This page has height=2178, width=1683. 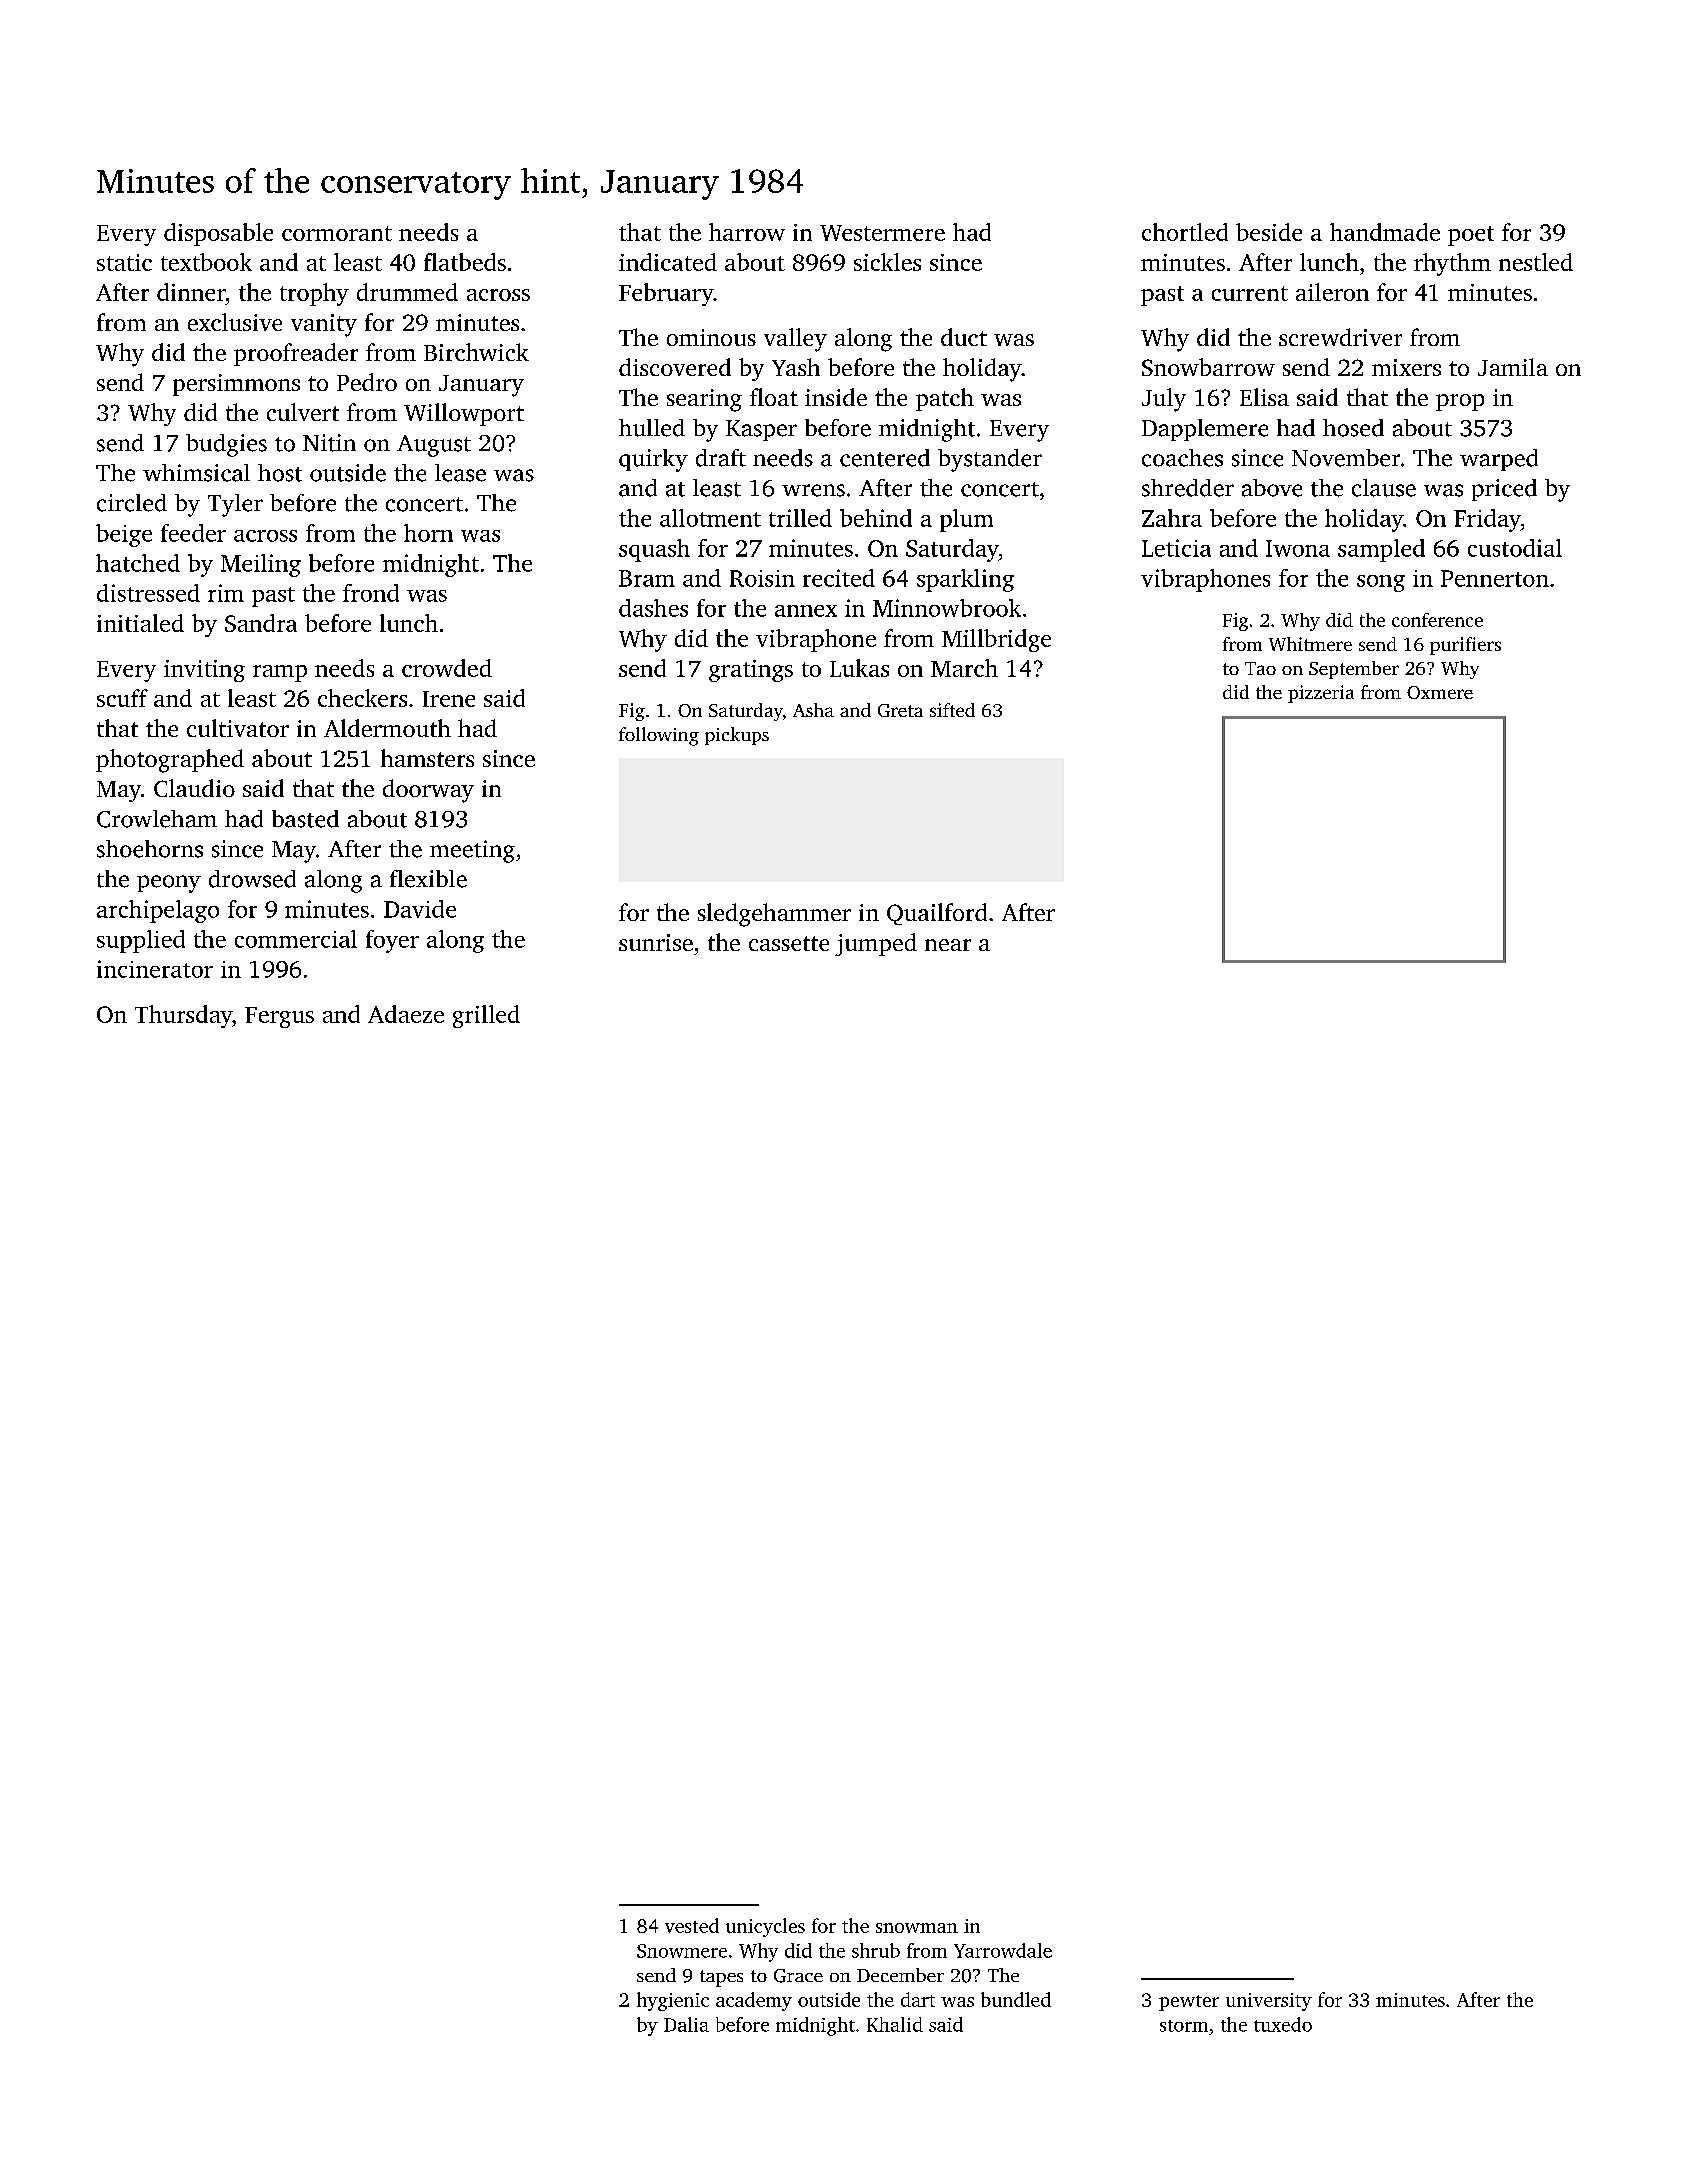 What do you see at coordinates (465, 262) in the page?
I see `flatbeds` at bounding box center [465, 262].
